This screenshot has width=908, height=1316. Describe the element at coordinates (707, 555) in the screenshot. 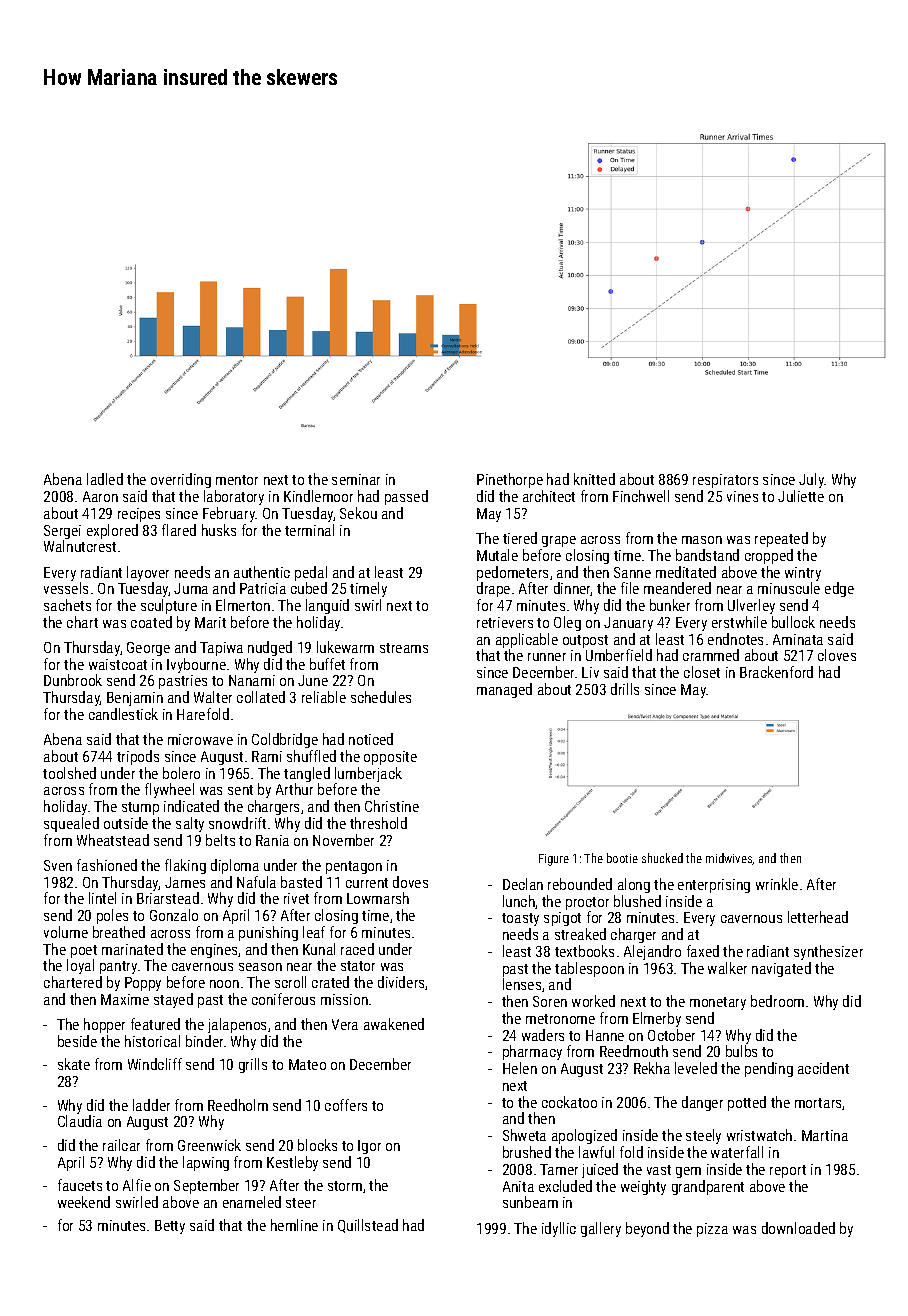

I see `bandstand` at that location.
